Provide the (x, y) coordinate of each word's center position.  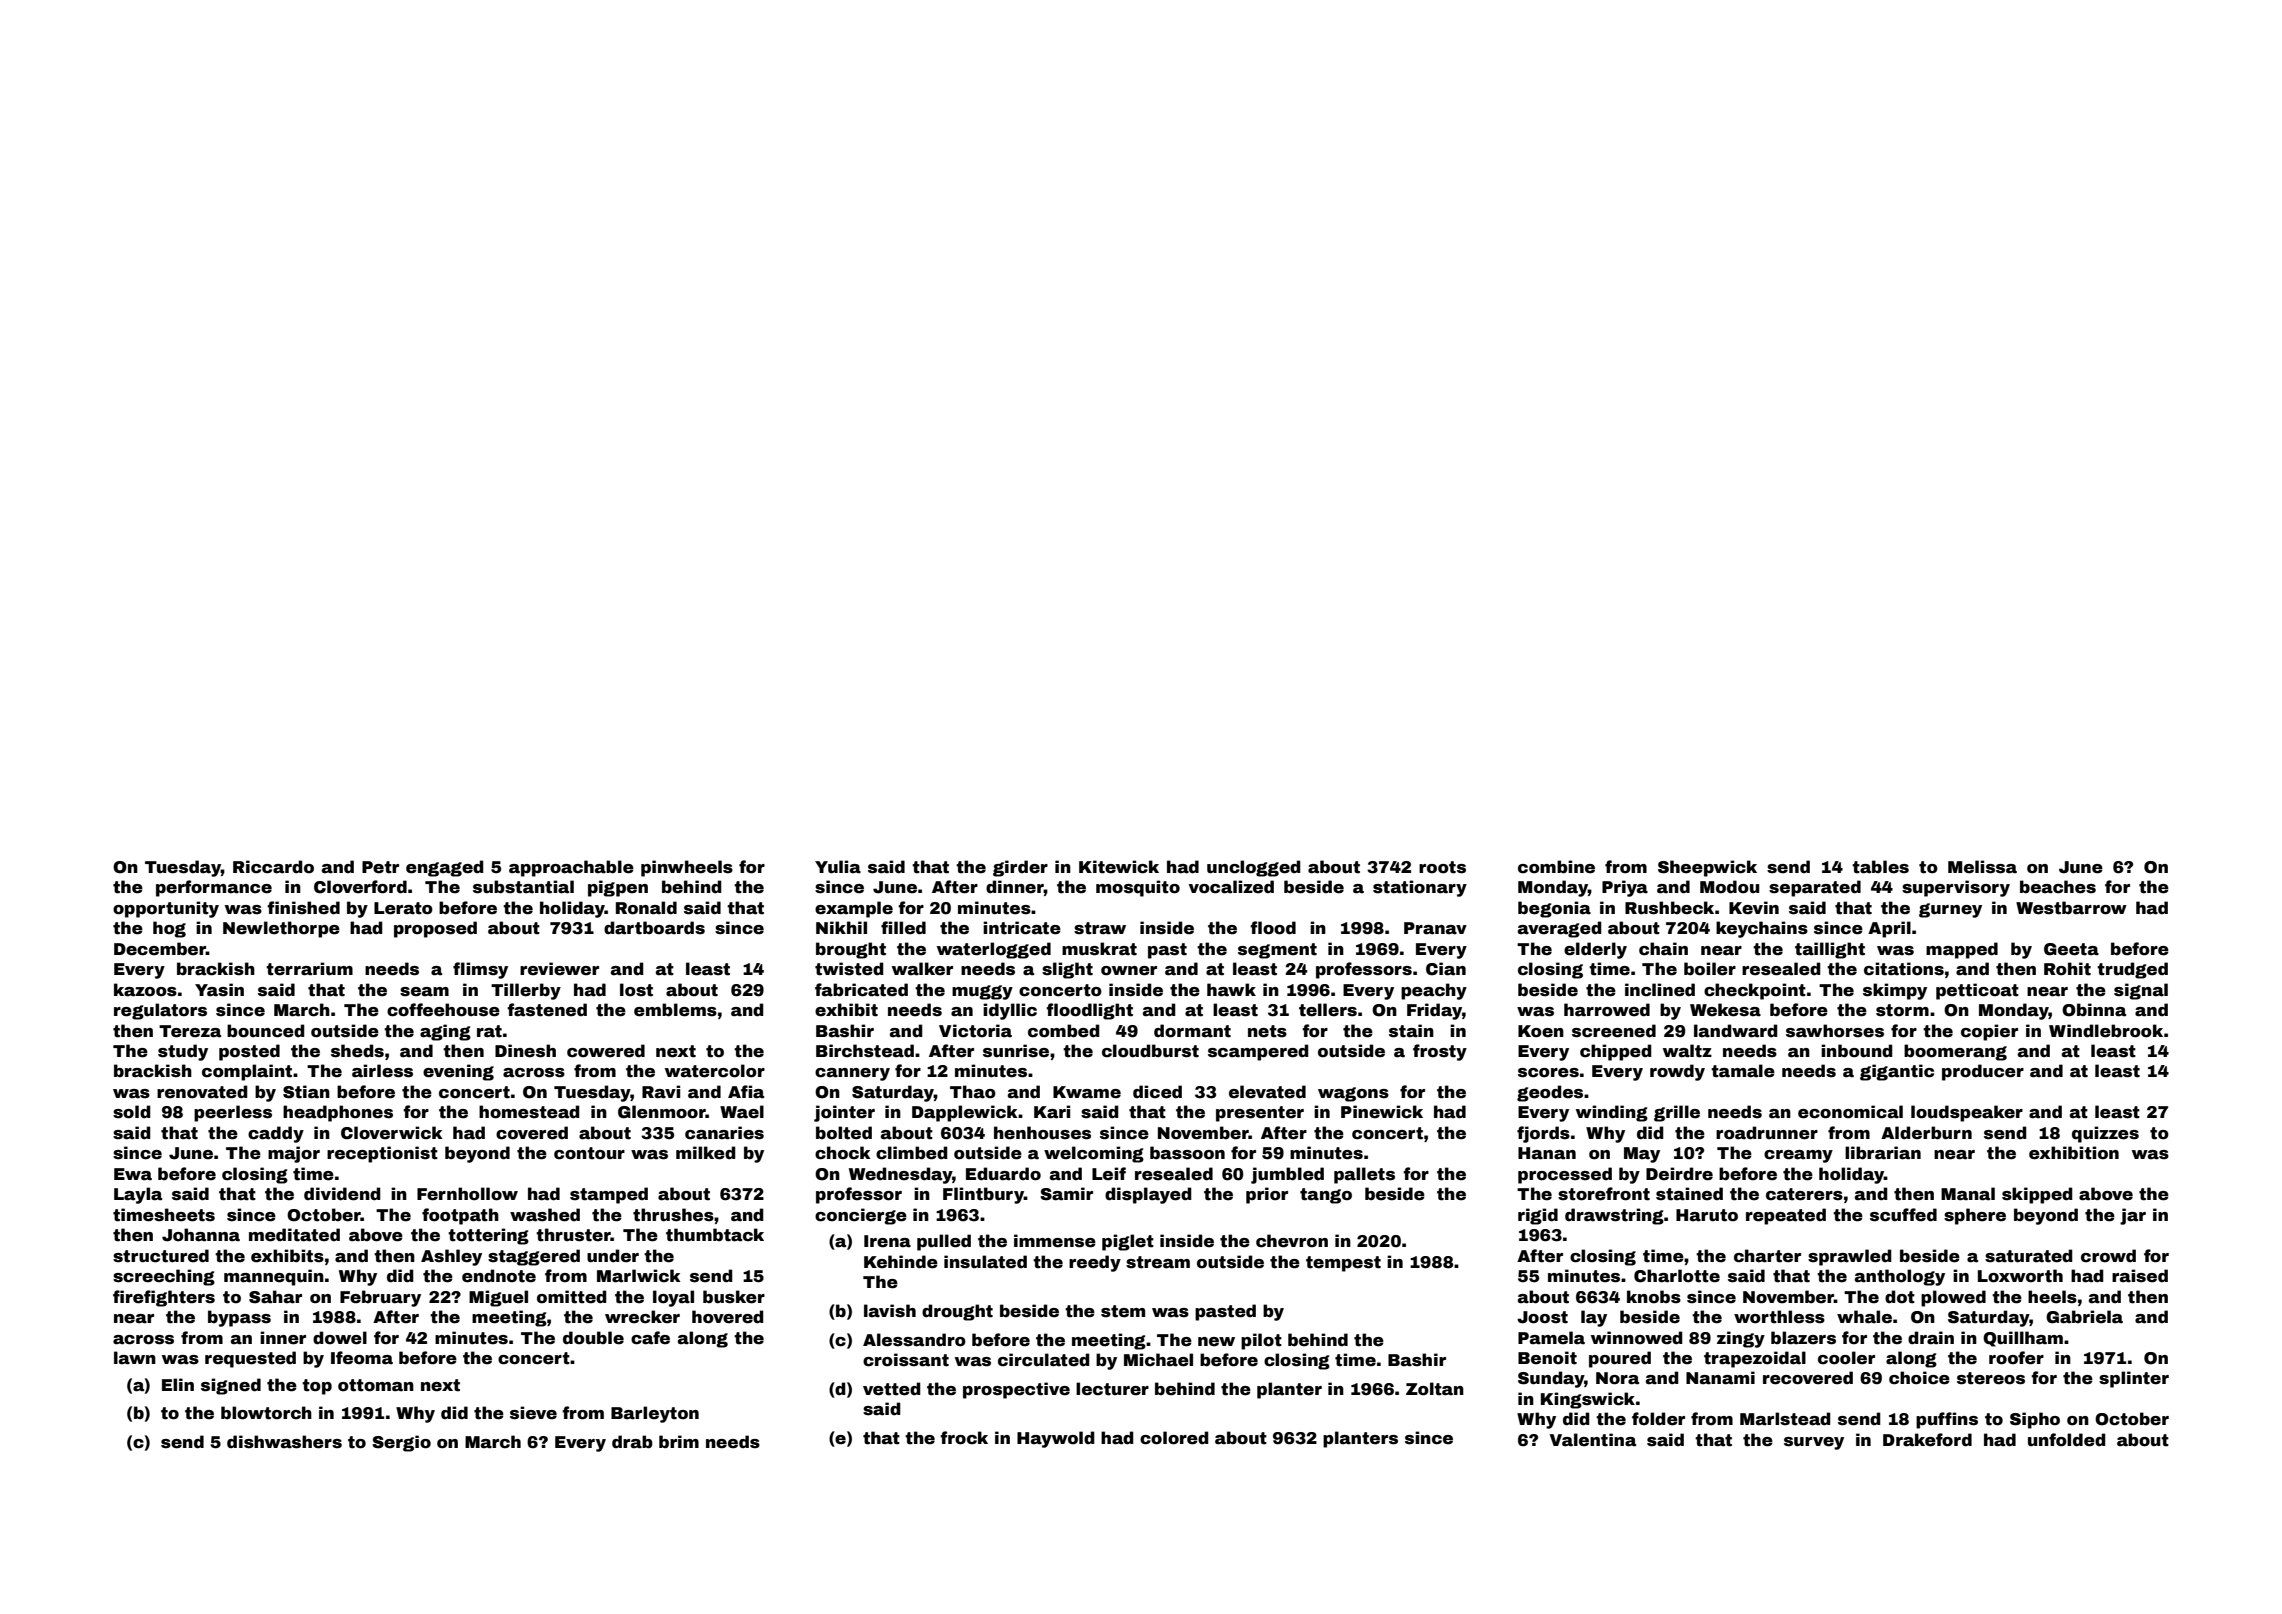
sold (132, 1112)
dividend (342, 1194)
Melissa (1982, 867)
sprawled (1850, 1257)
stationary (1420, 888)
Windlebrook (2106, 1031)
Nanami (1720, 1378)
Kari (1052, 1112)
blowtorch (266, 1413)
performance (214, 888)
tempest (1343, 1264)
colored (1174, 1438)
